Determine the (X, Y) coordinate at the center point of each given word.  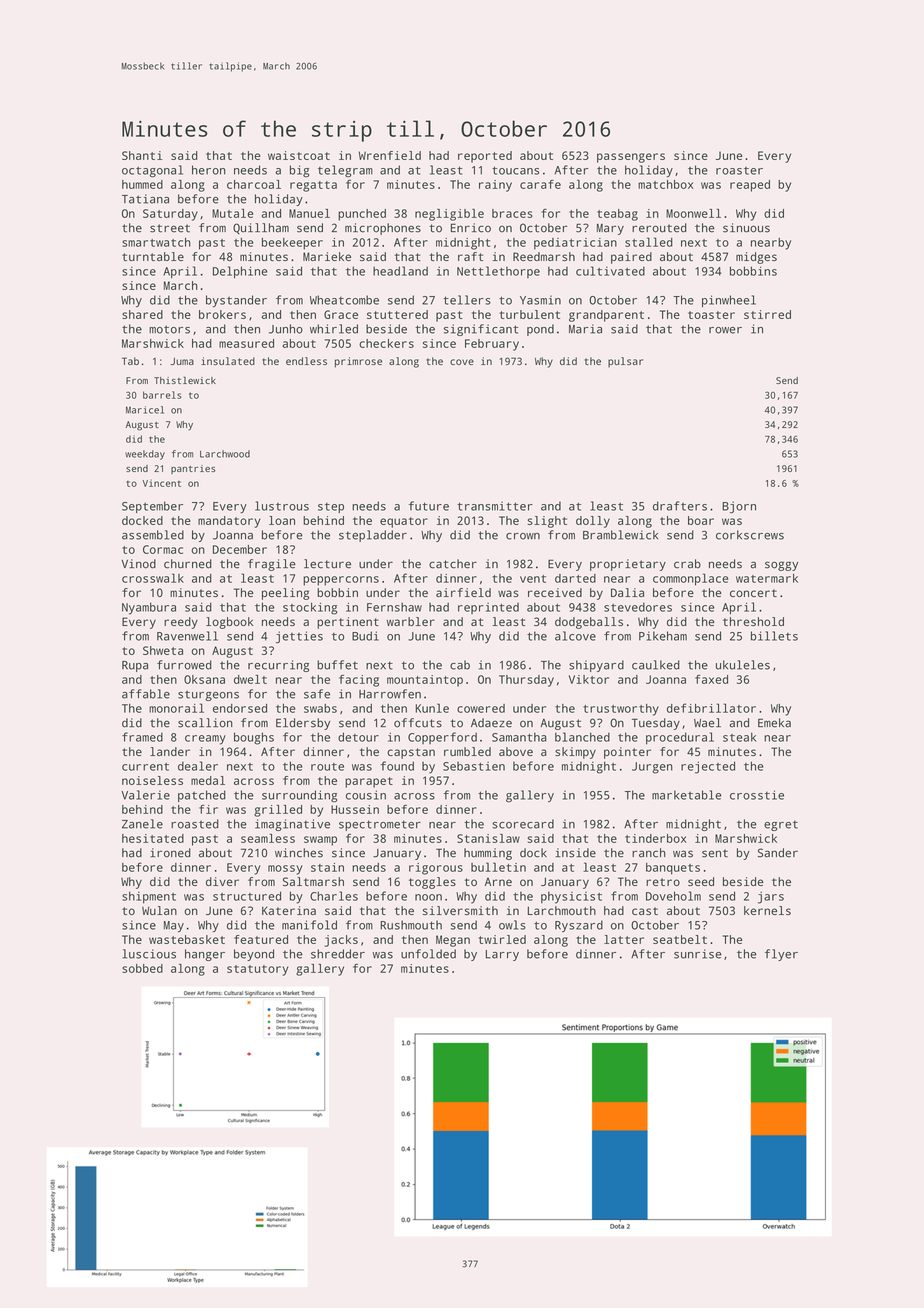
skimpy (575, 753)
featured (261, 939)
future (429, 506)
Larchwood (225, 454)
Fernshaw (394, 607)
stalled (649, 242)
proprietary (628, 565)
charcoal (254, 184)
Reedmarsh (544, 256)
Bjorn (739, 507)
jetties (299, 637)
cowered (481, 708)
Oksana (204, 679)
